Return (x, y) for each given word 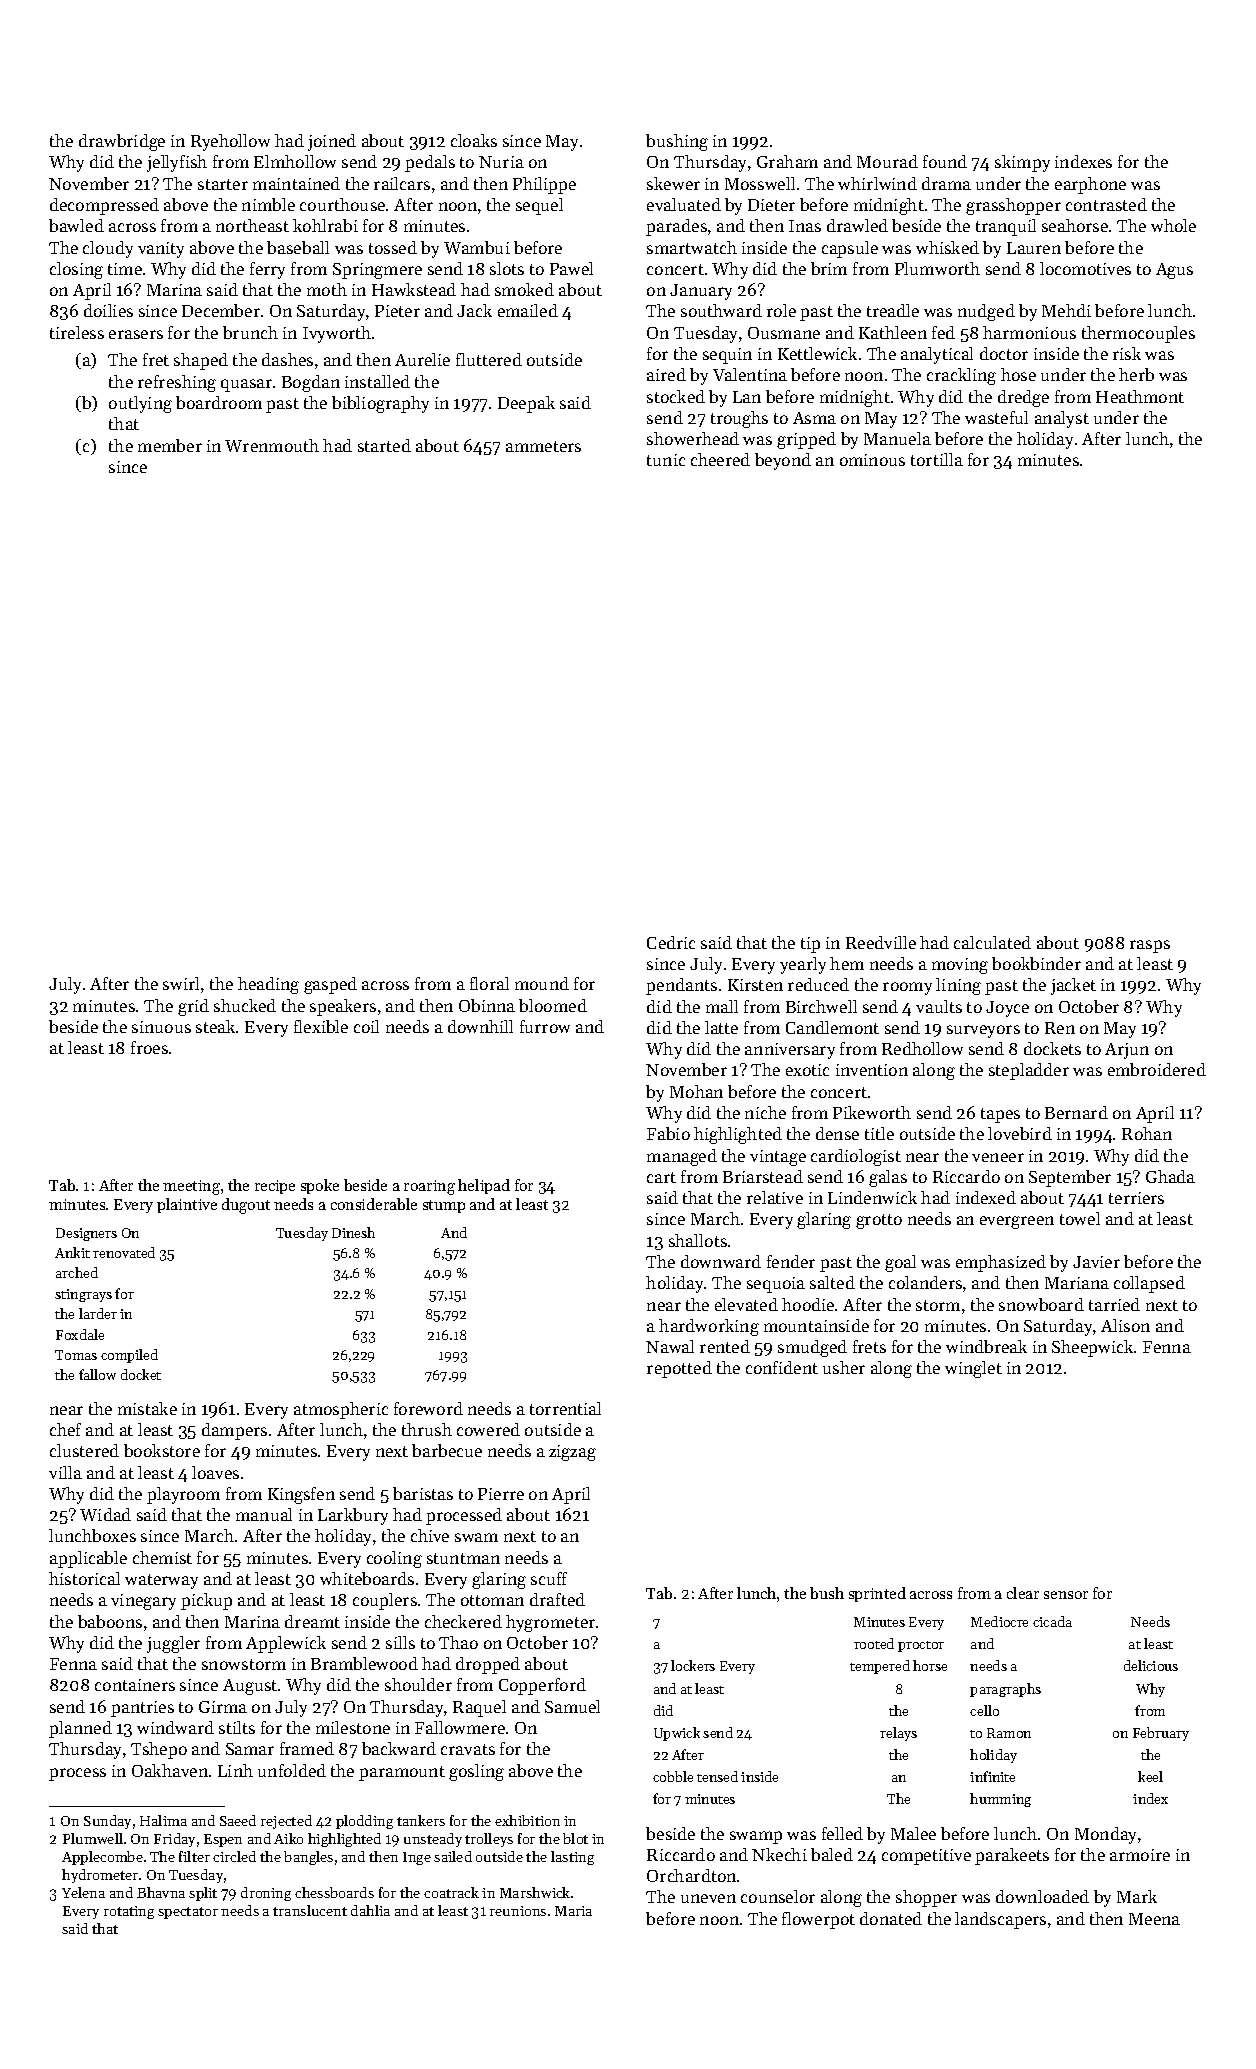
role (781, 310)
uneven (708, 1898)
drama (946, 183)
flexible (321, 1026)
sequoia (776, 1285)
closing (76, 270)
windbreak (986, 1346)
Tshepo (159, 1750)
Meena (1154, 1919)
